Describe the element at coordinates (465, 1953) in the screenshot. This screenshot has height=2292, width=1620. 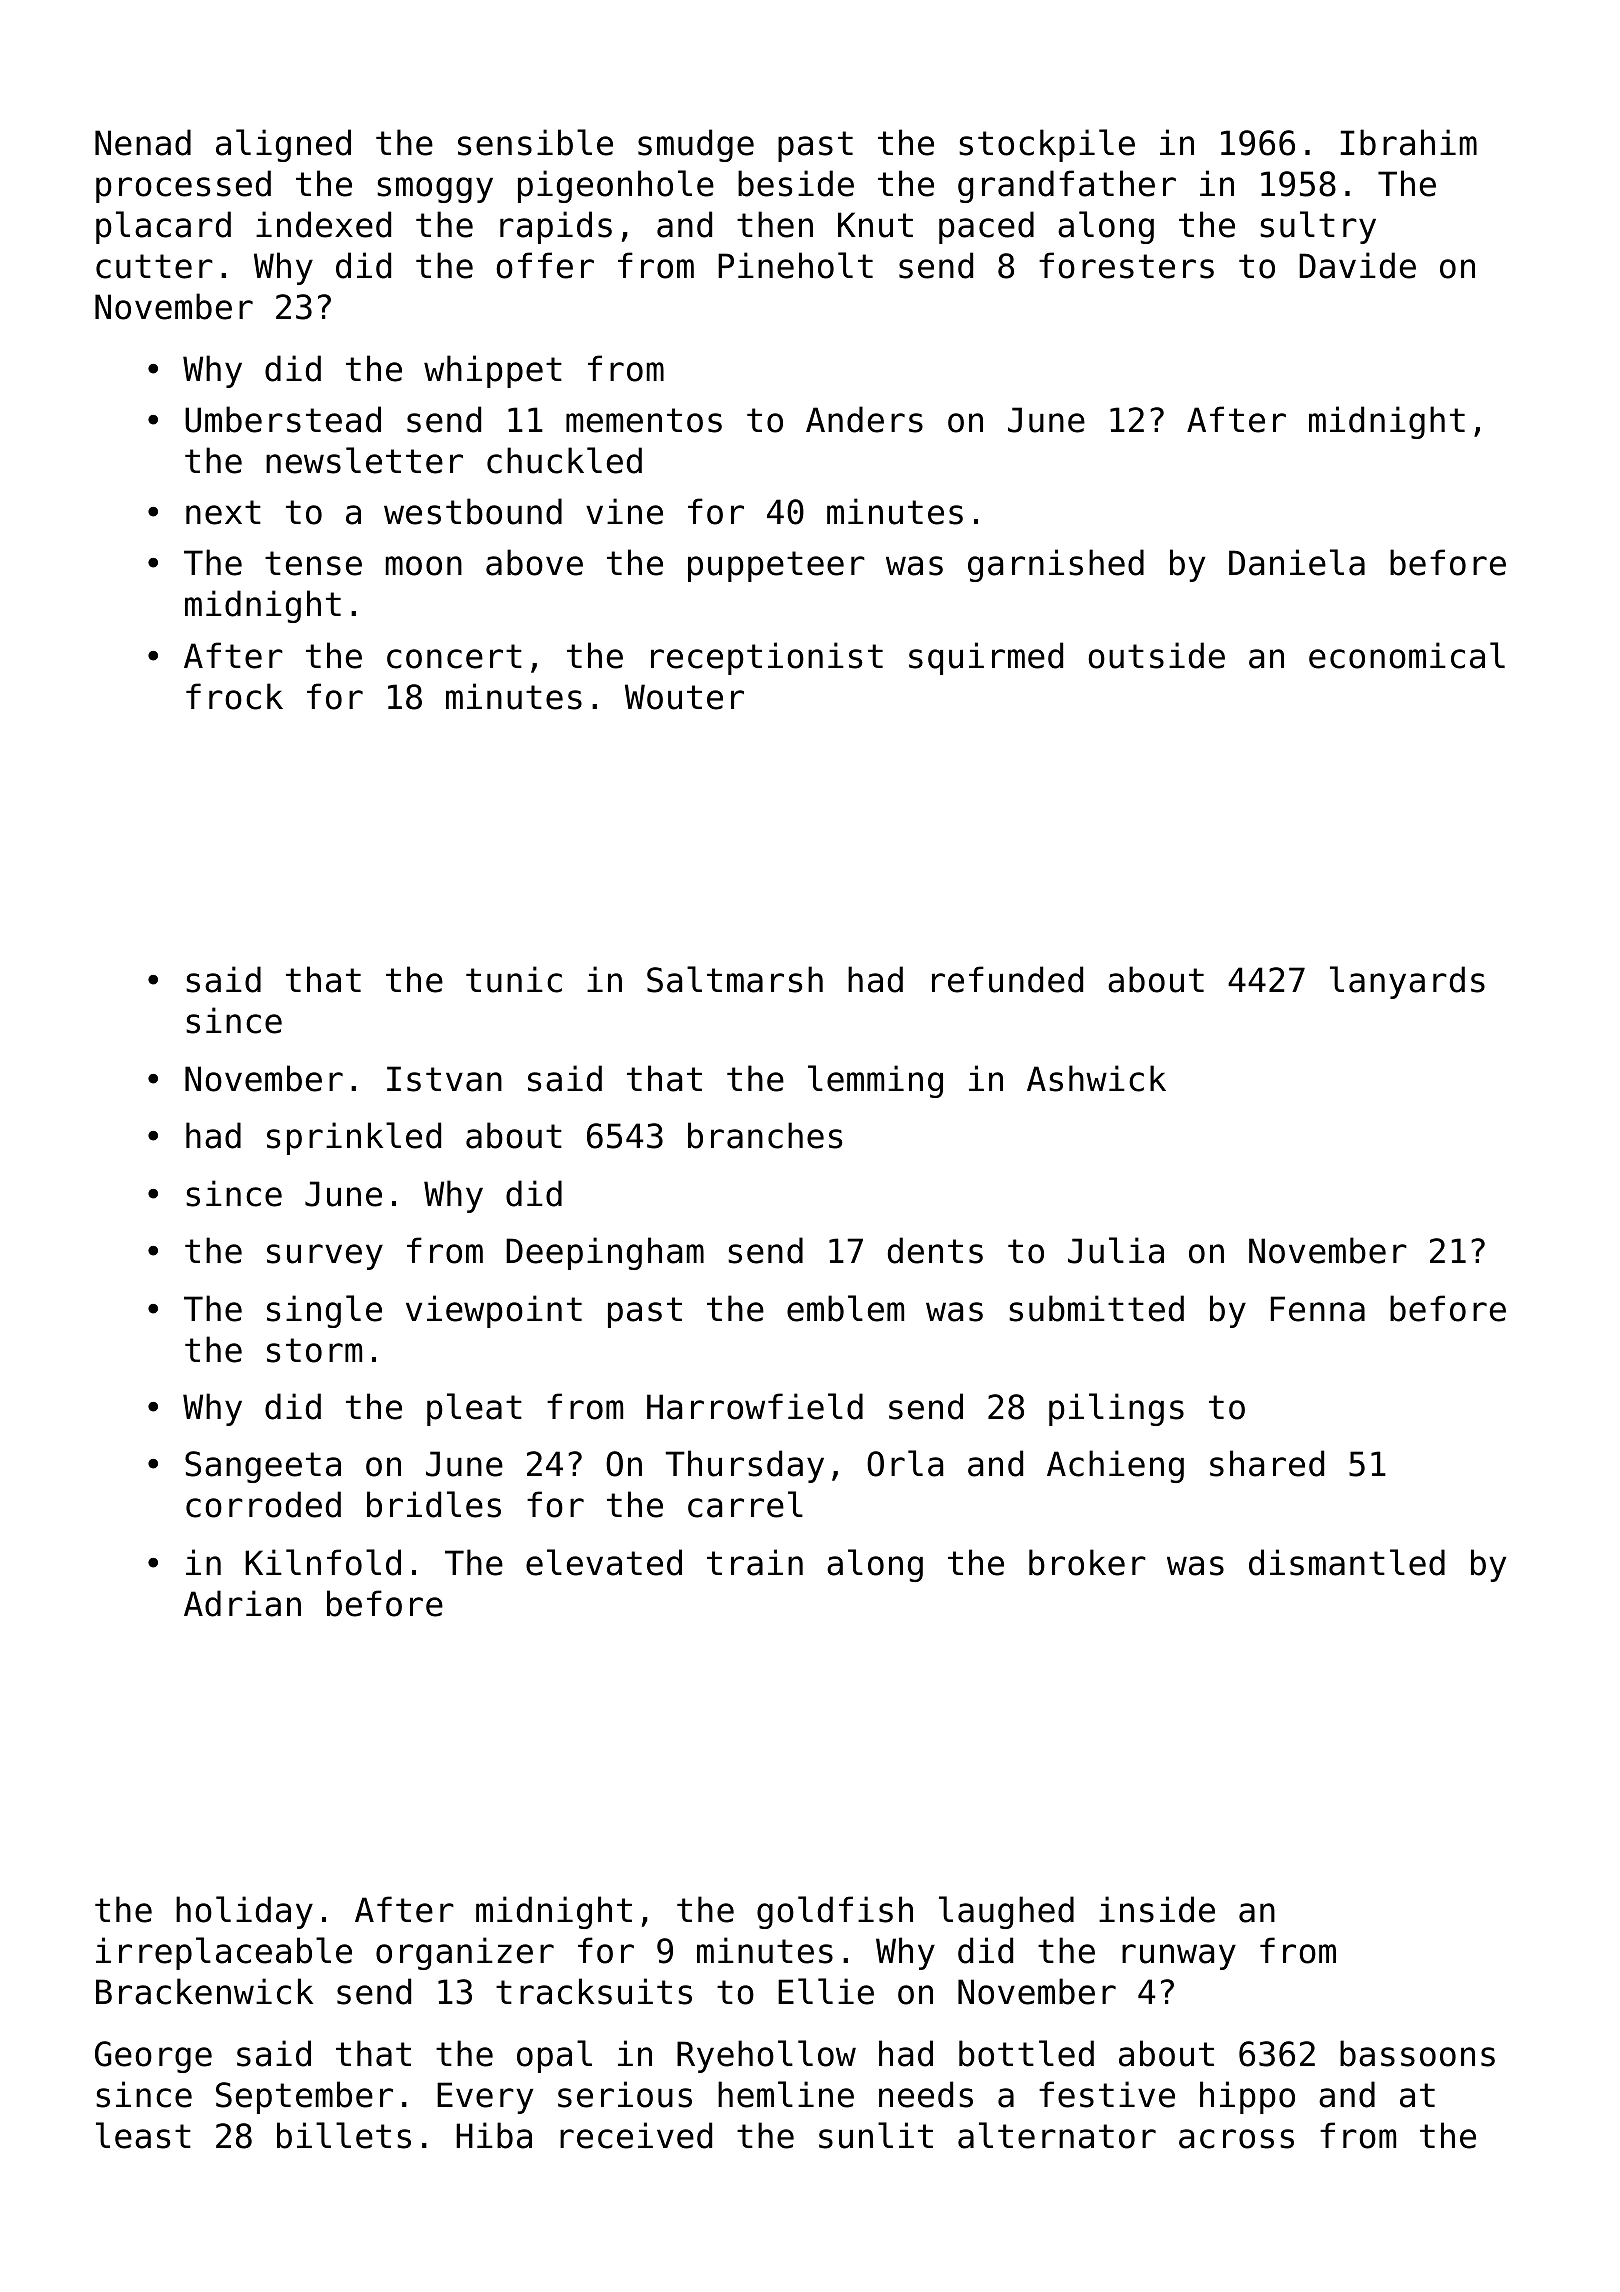
I see `organizer` at that location.
